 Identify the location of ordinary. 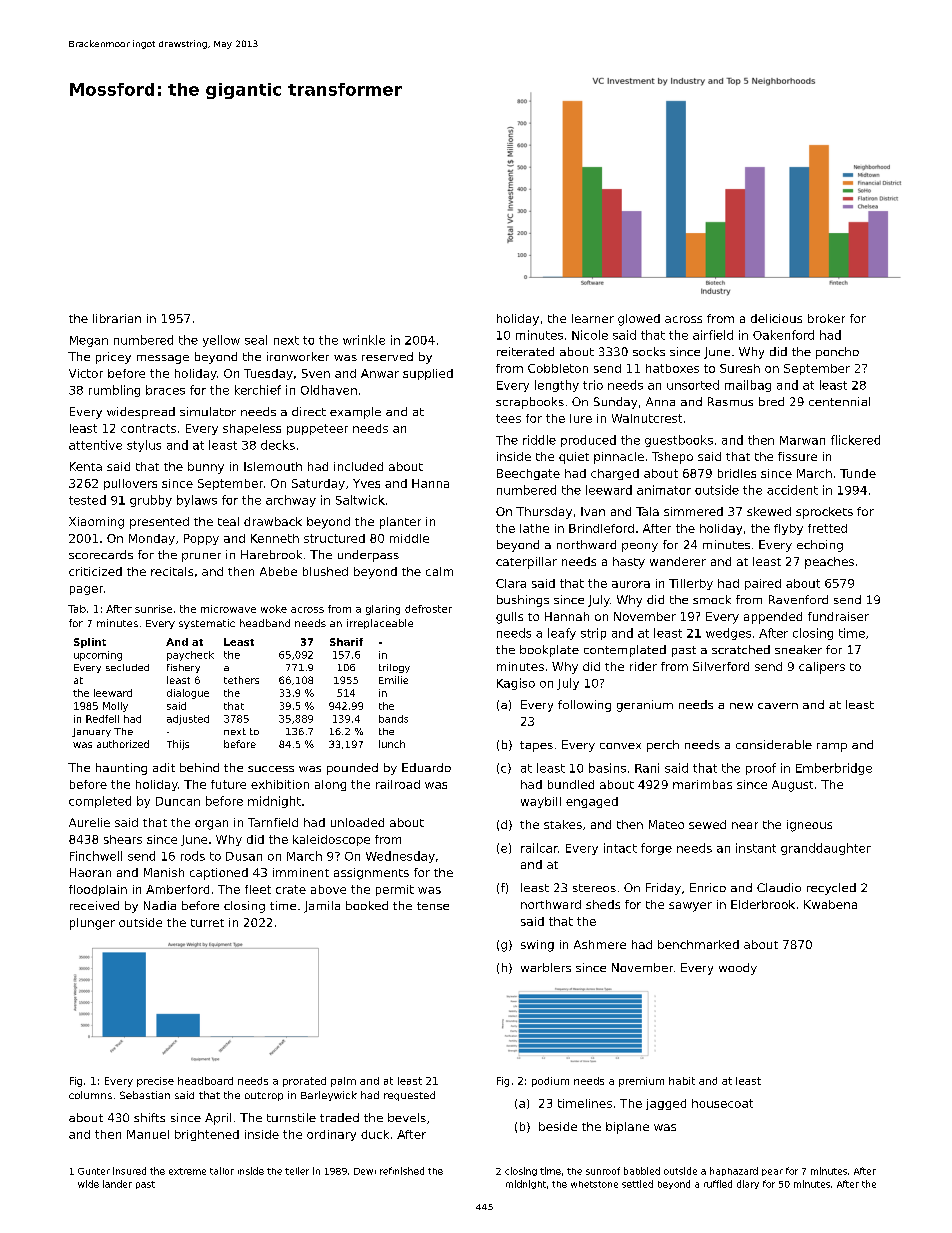
(331, 1135).
